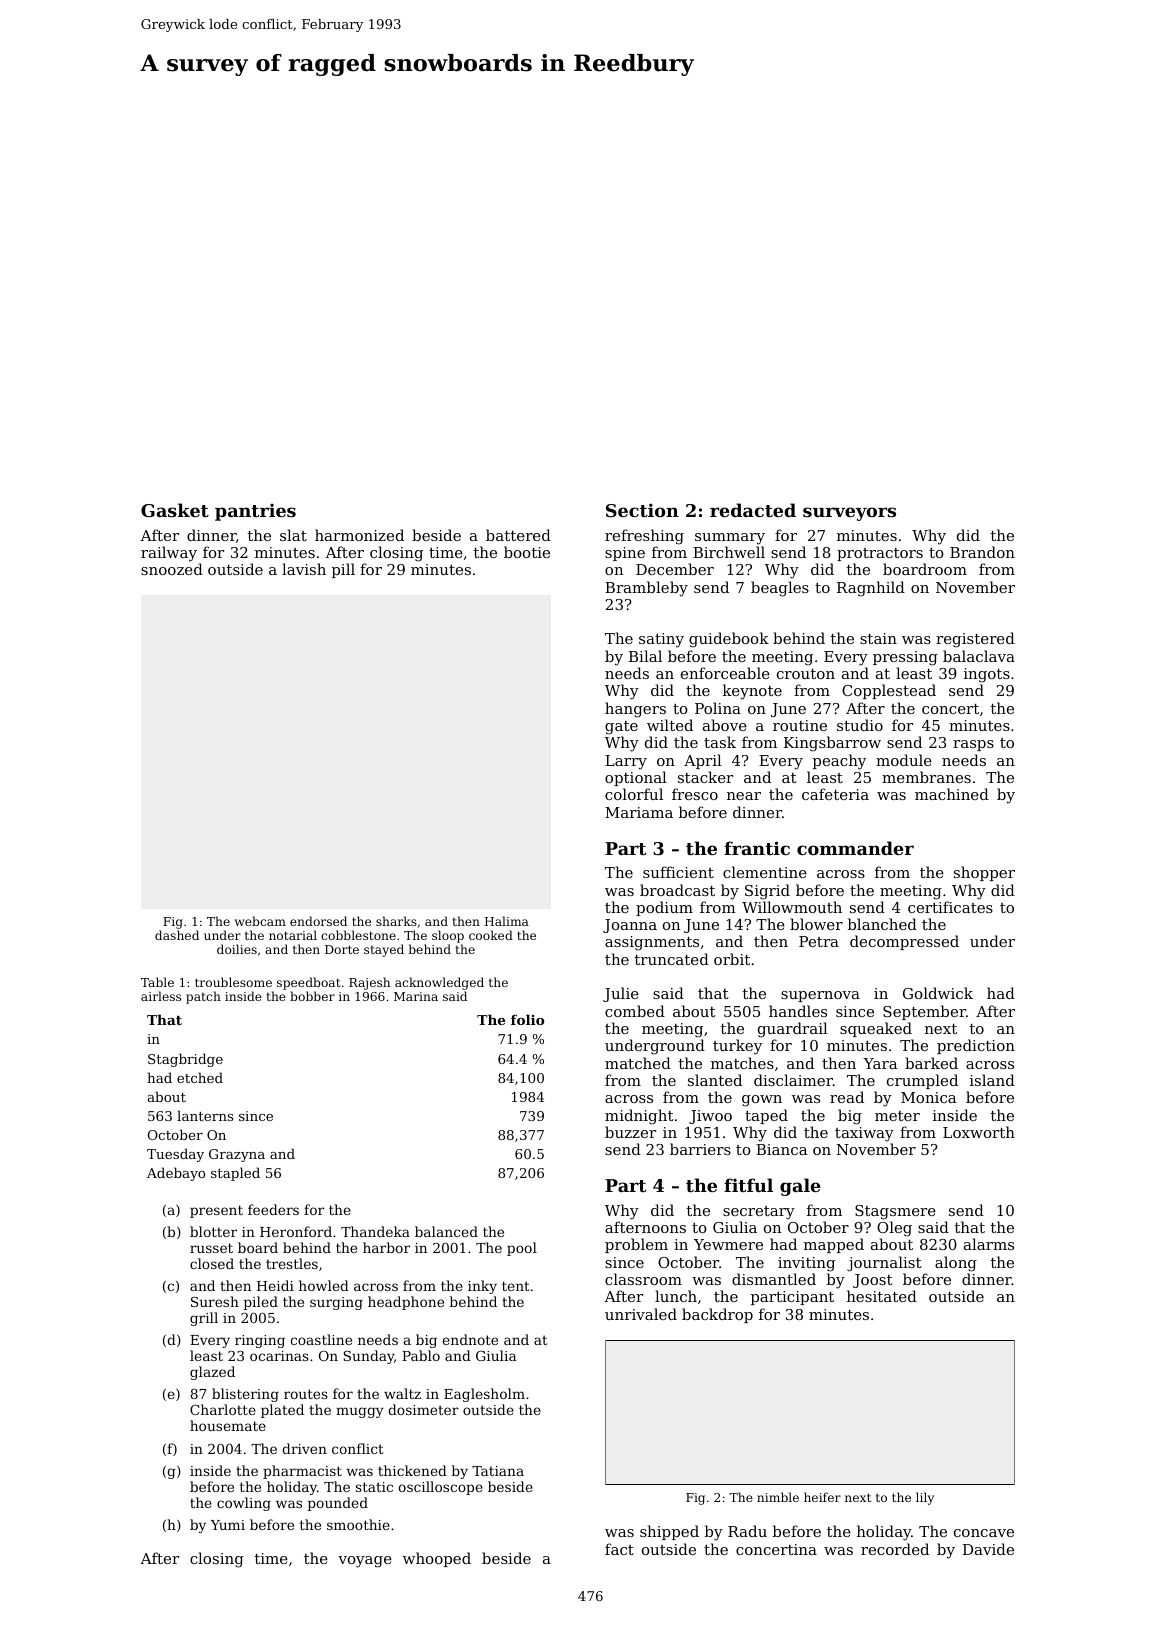  Describe the element at coordinates (172, 569) in the image. I see `snoozed` at that location.
